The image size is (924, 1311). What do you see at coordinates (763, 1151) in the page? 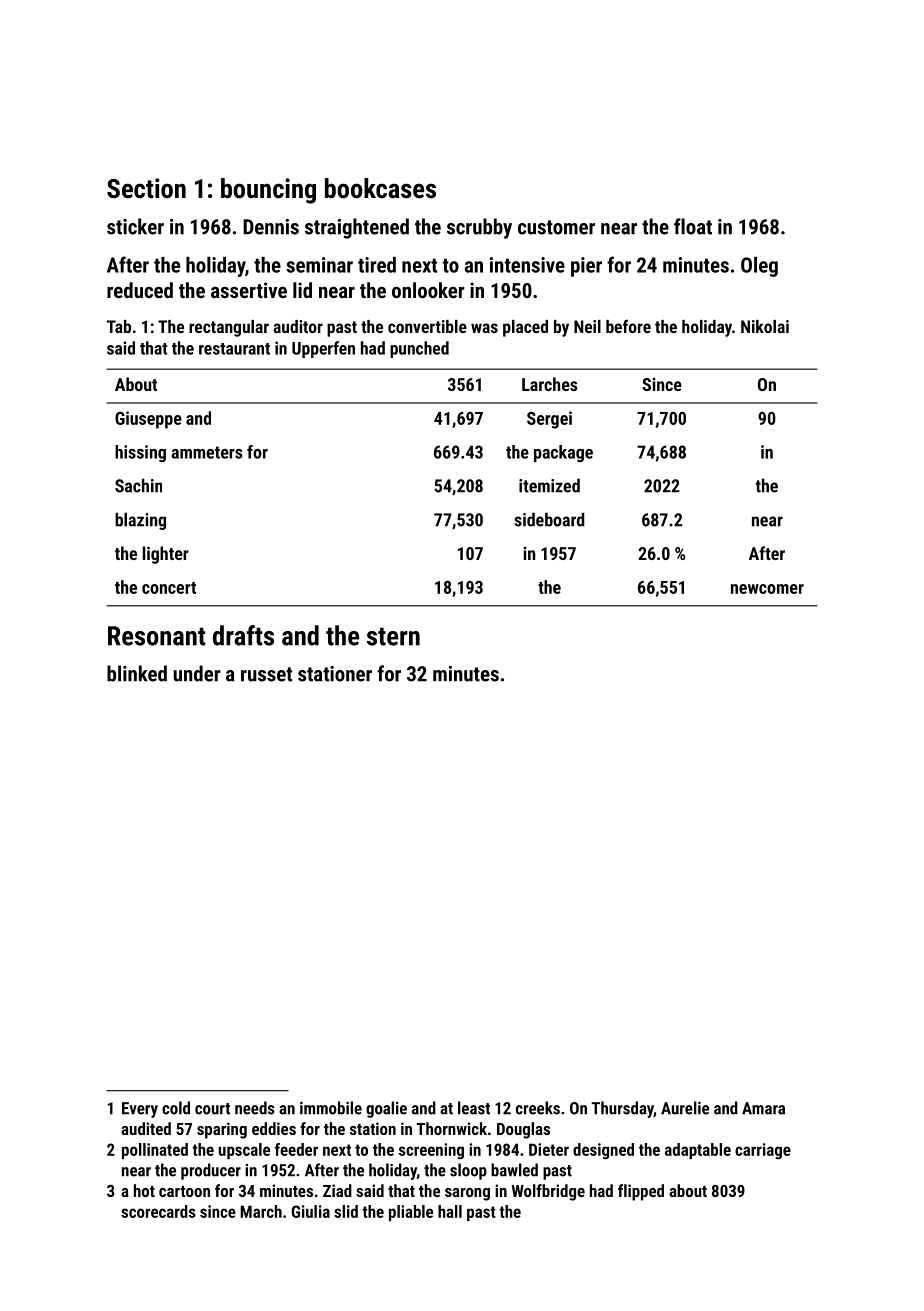
I see `carriage` at bounding box center [763, 1151].
